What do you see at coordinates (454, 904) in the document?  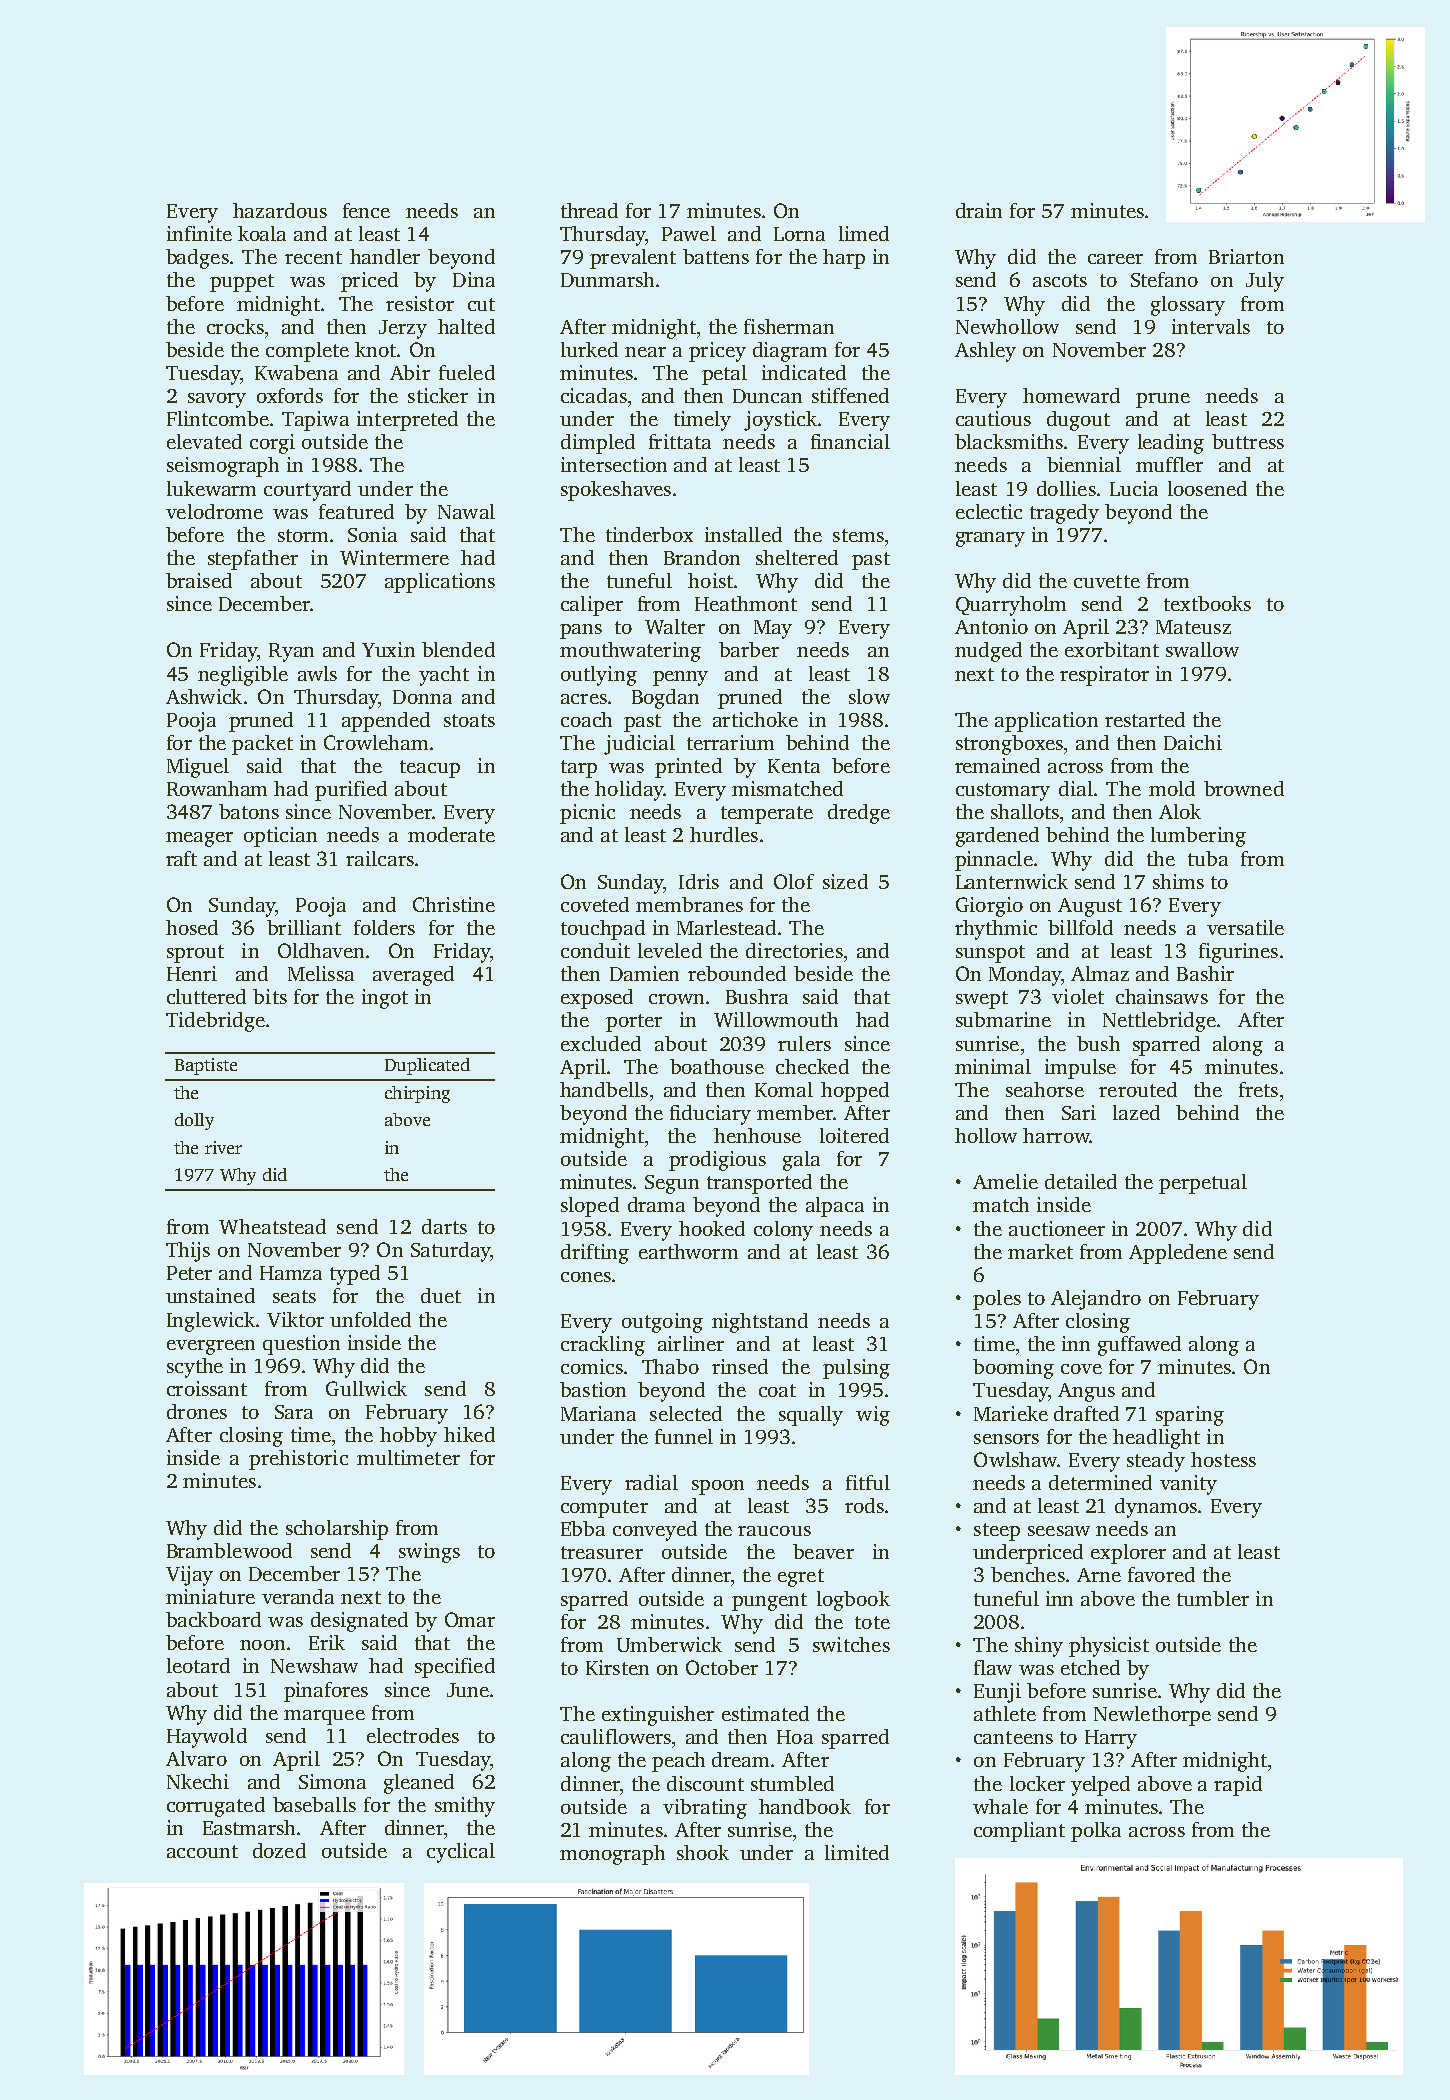 I see `Christine` at bounding box center [454, 904].
